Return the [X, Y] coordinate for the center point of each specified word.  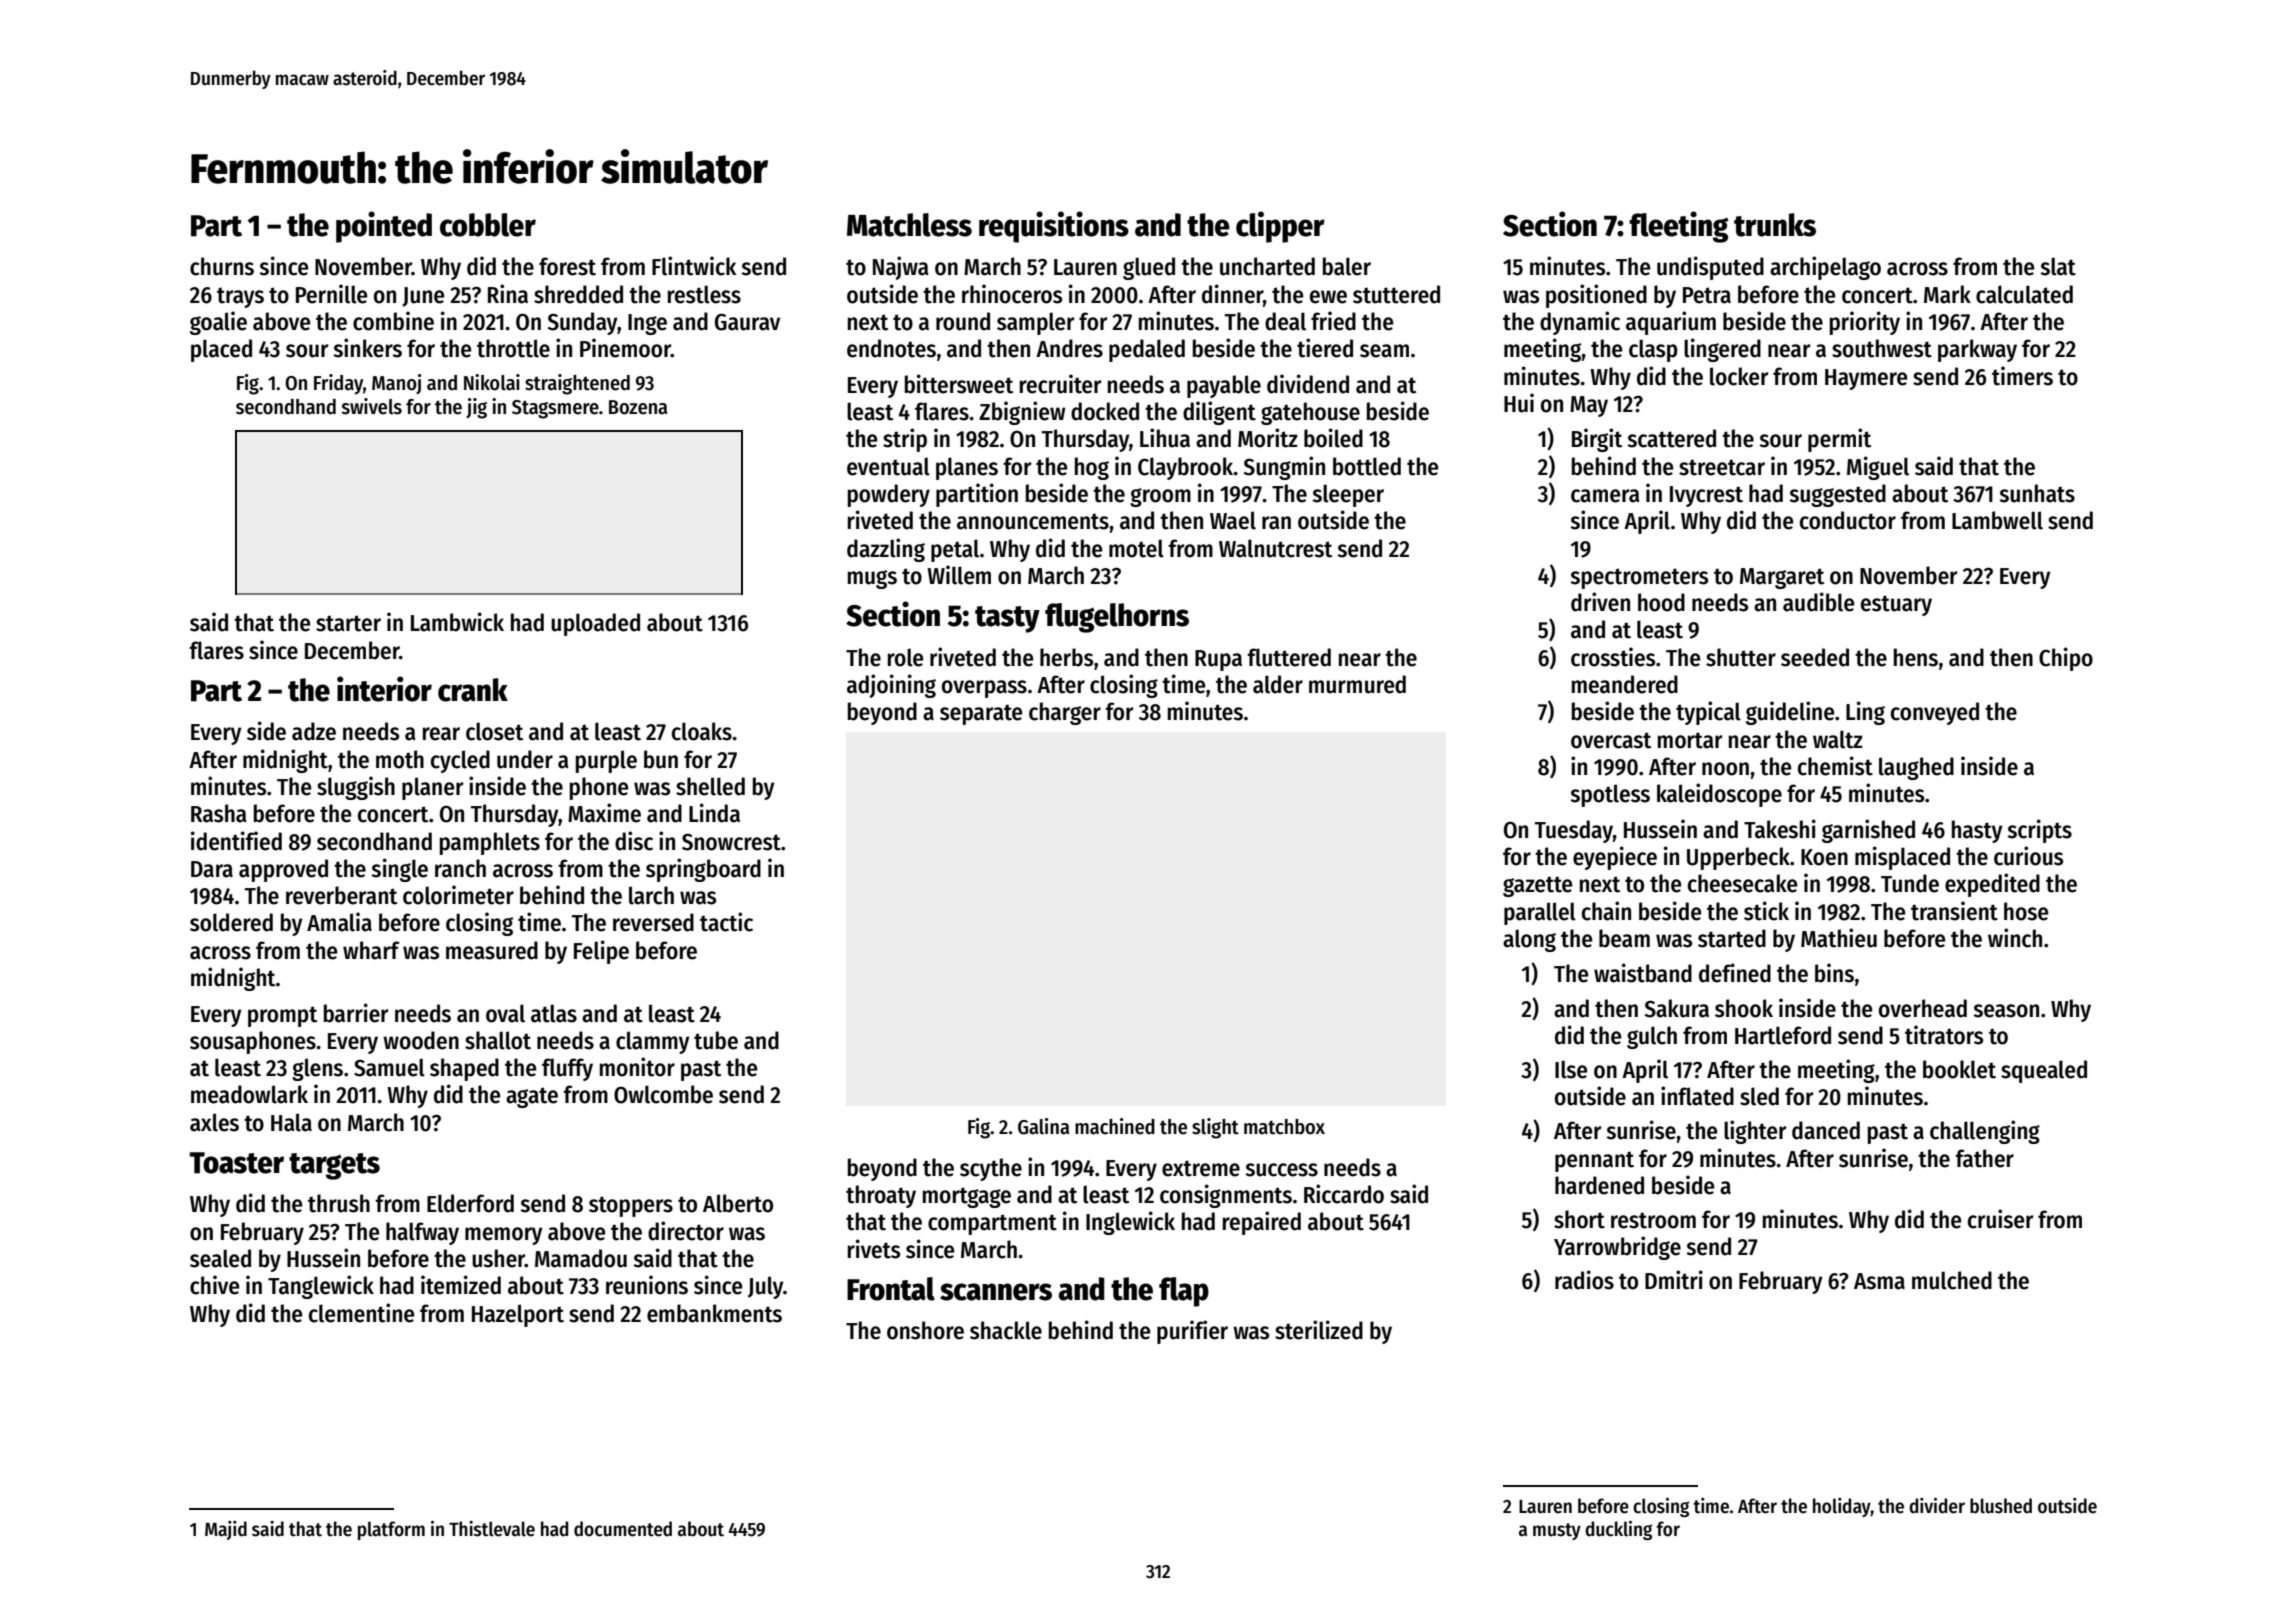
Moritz [1268, 438]
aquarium [1671, 323]
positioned [1596, 296]
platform [391, 1530]
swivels [371, 406]
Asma [1879, 1281]
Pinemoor [625, 348]
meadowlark [249, 1094]
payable [1224, 386]
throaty [881, 1196]
